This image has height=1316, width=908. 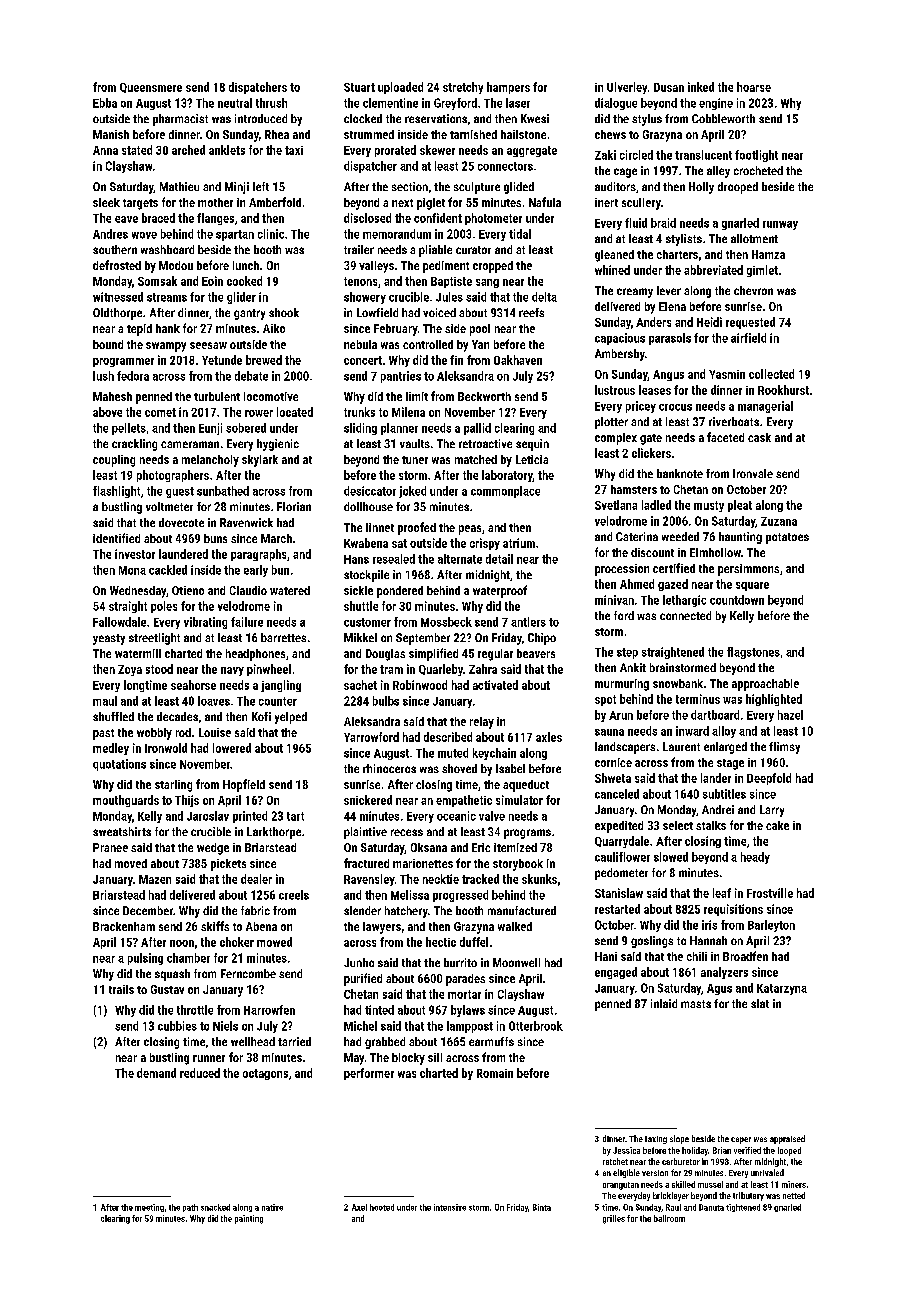 What do you see at coordinates (149, 1208) in the image?
I see `meeting` at bounding box center [149, 1208].
